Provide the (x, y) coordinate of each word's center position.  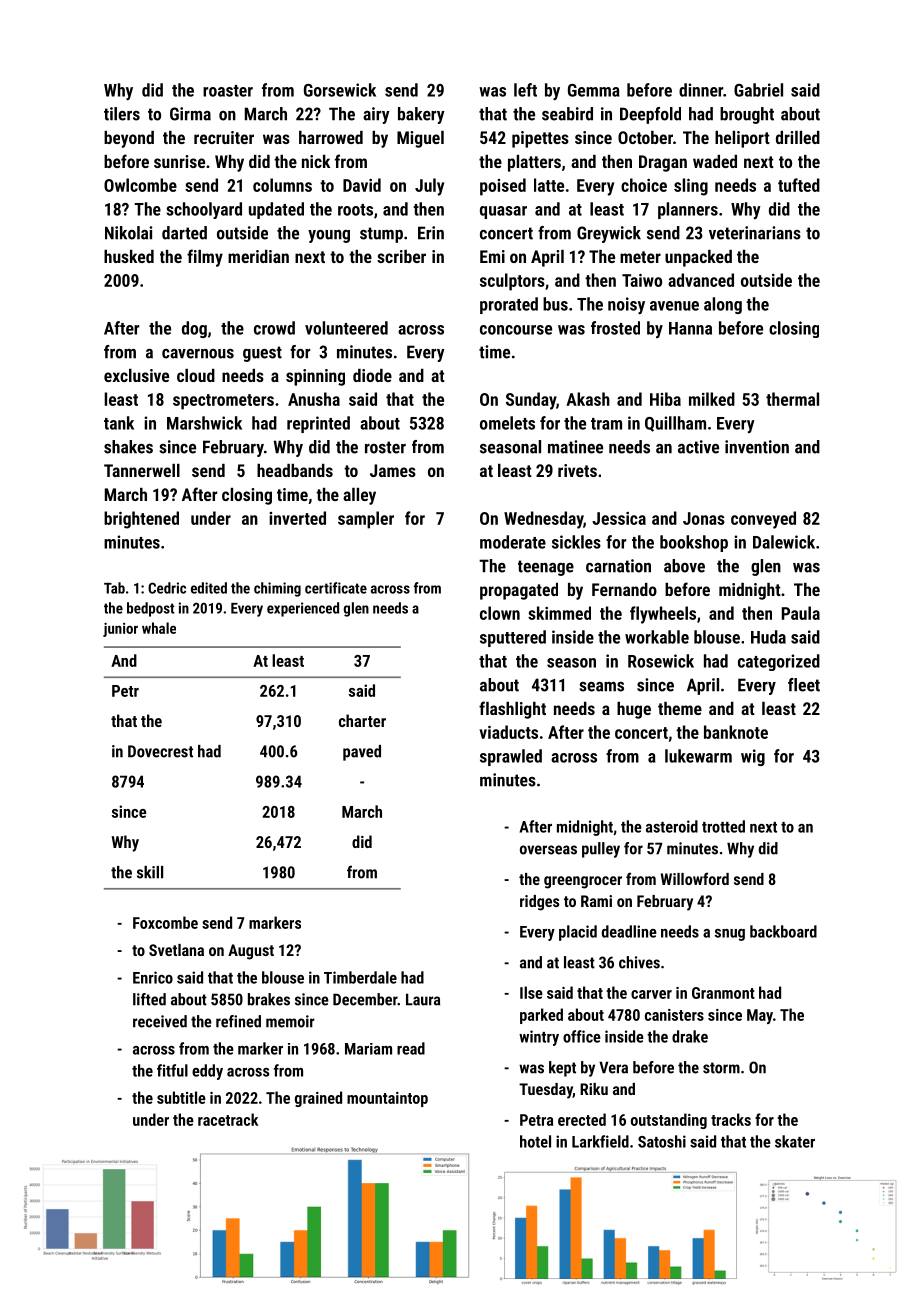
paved (362, 753)
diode (372, 375)
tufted (799, 185)
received (160, 1021)
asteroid (672, 826)
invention (757, 447)
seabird (567, 114)
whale (159, 628)
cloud (196, 375)
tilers (122, 114)
